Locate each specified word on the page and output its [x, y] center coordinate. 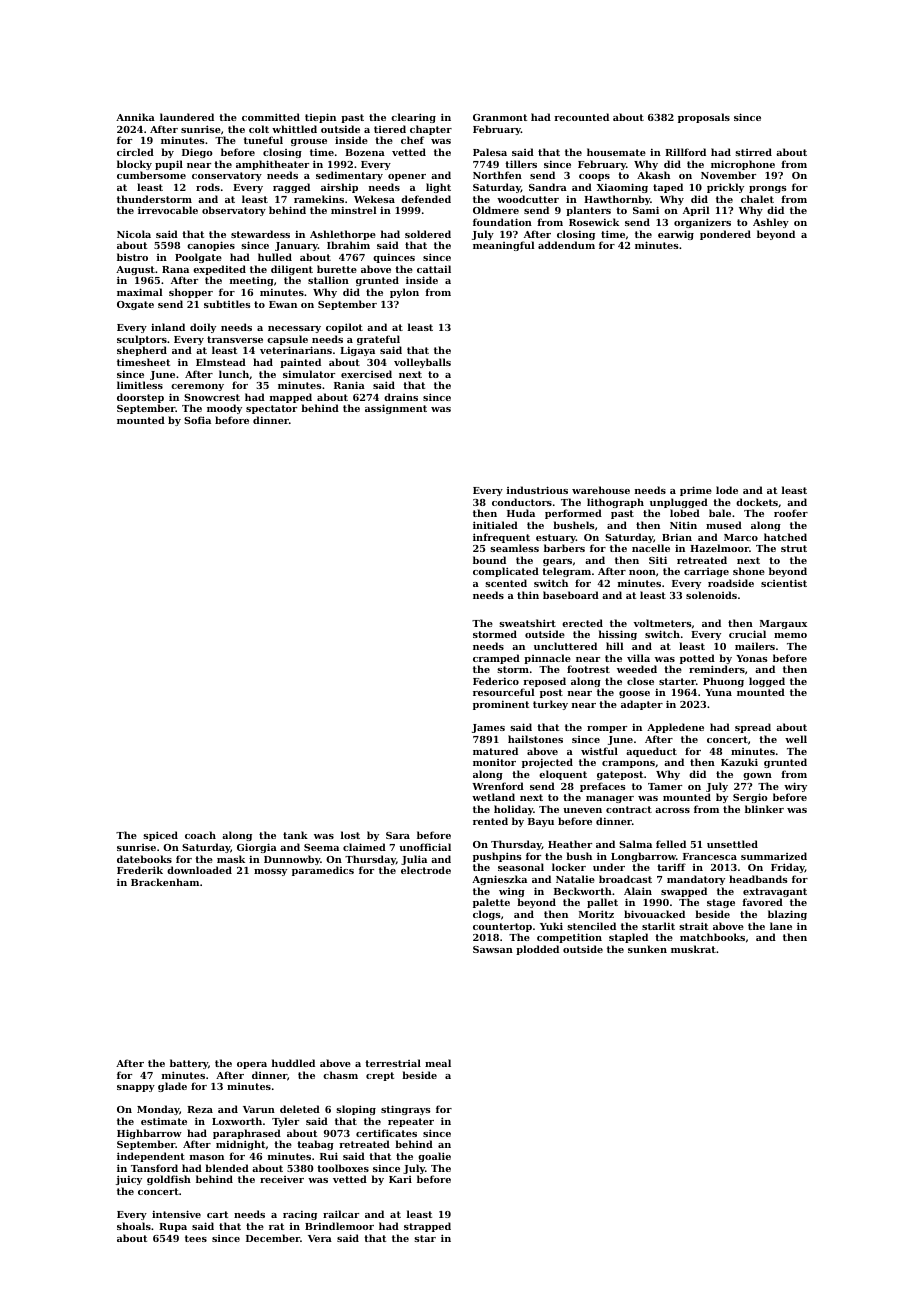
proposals [704, 118]
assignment [396, 409]
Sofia [197, 420]
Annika [135, 117]
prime [696, 491]
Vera [320, 1238]
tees [196, 1238]
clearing [413, 118]
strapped [427, 1227]
